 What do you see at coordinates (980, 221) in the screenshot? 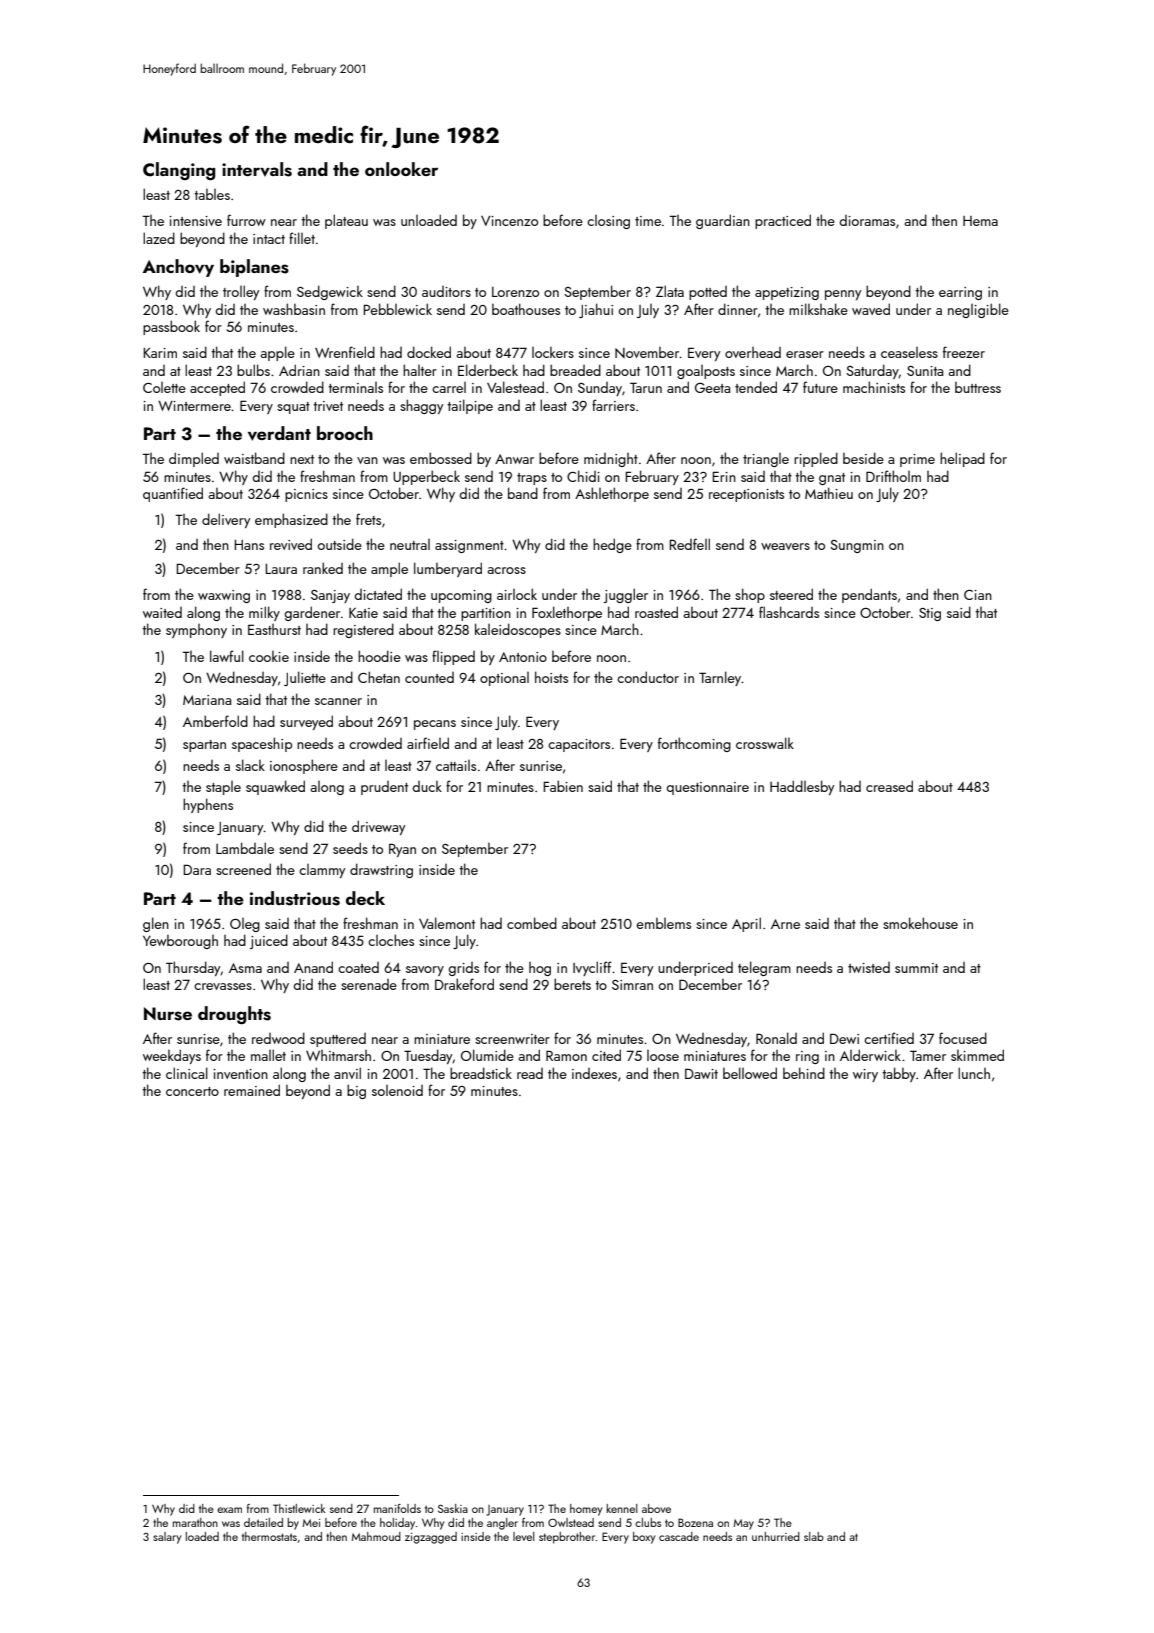
I see `Hema` at bounding box center [980, 221].
